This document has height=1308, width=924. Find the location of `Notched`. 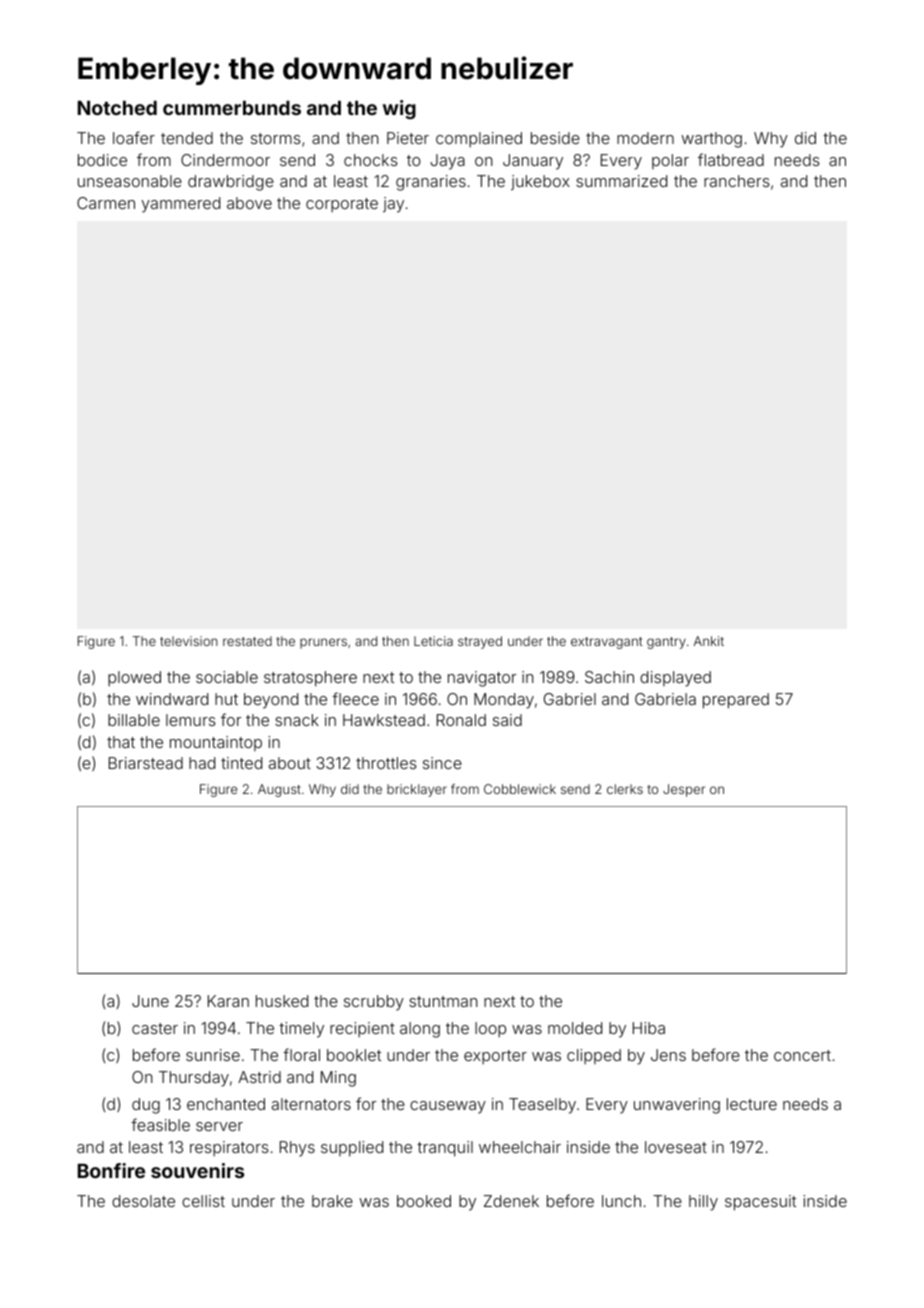

Notched is located at coordinates (117, 108).
